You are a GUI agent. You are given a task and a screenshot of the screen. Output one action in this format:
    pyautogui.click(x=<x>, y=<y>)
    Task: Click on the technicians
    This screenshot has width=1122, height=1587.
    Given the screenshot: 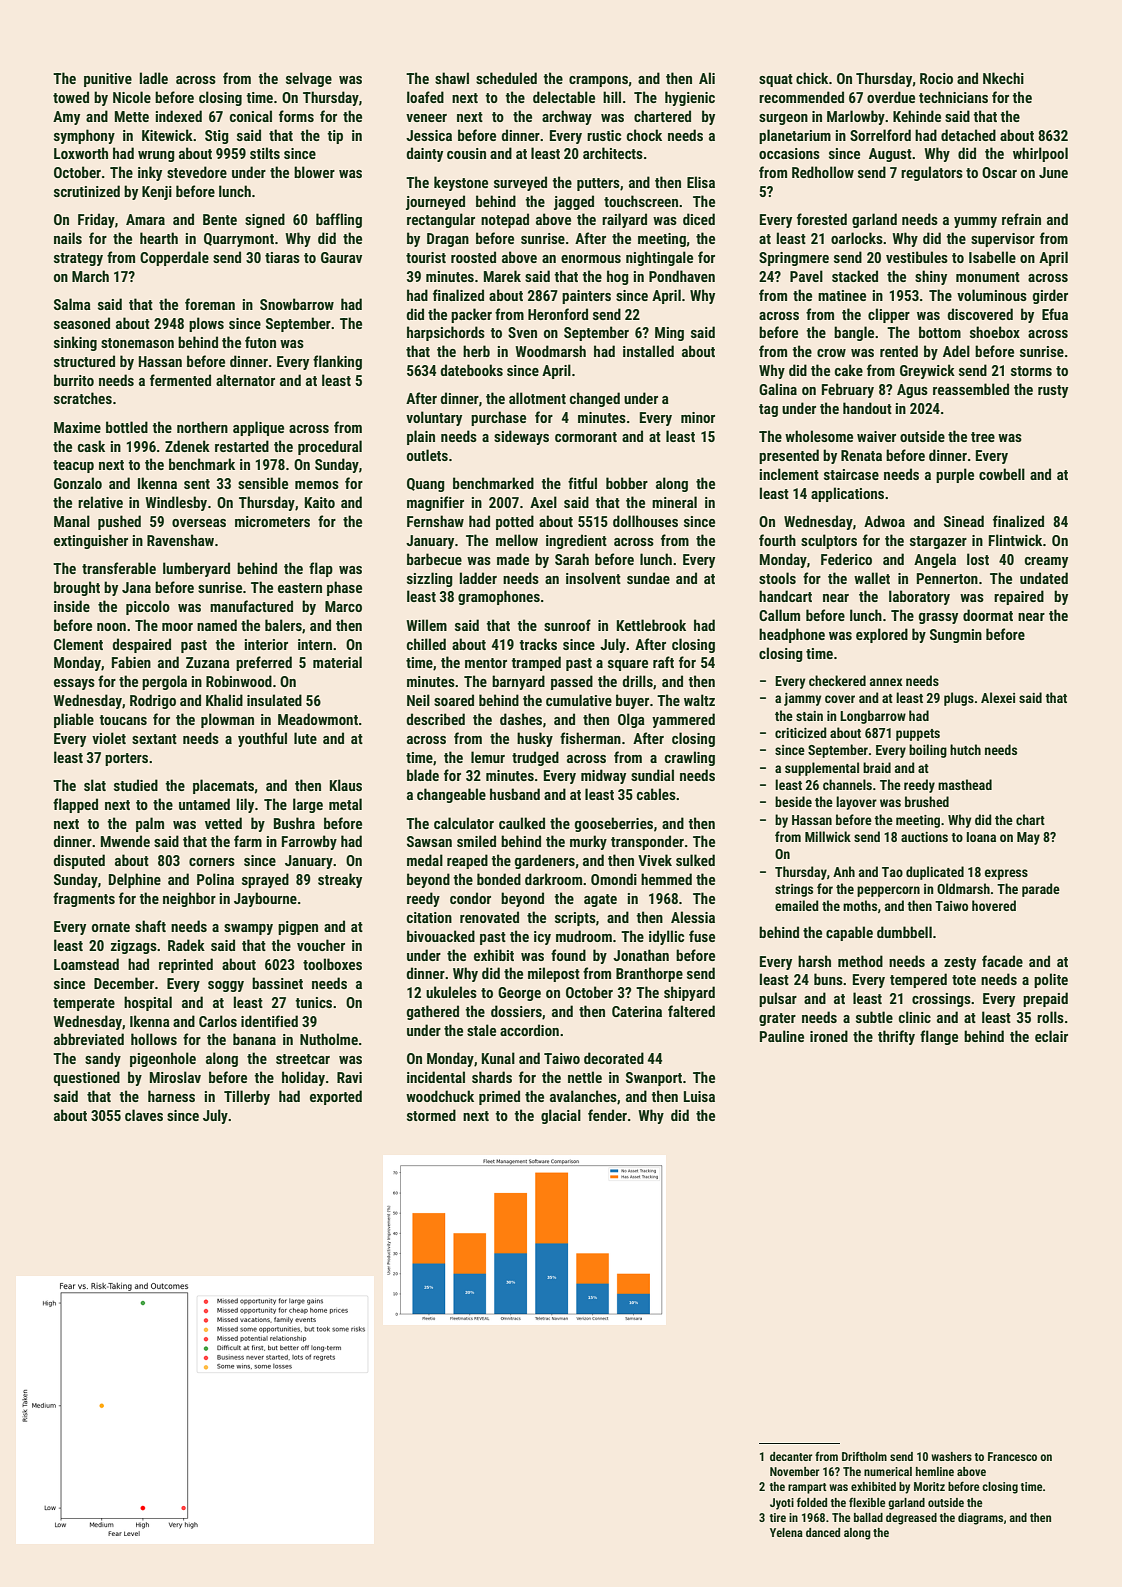 What is the action you would take?
    pyautogui.click(x=953, y=97)
